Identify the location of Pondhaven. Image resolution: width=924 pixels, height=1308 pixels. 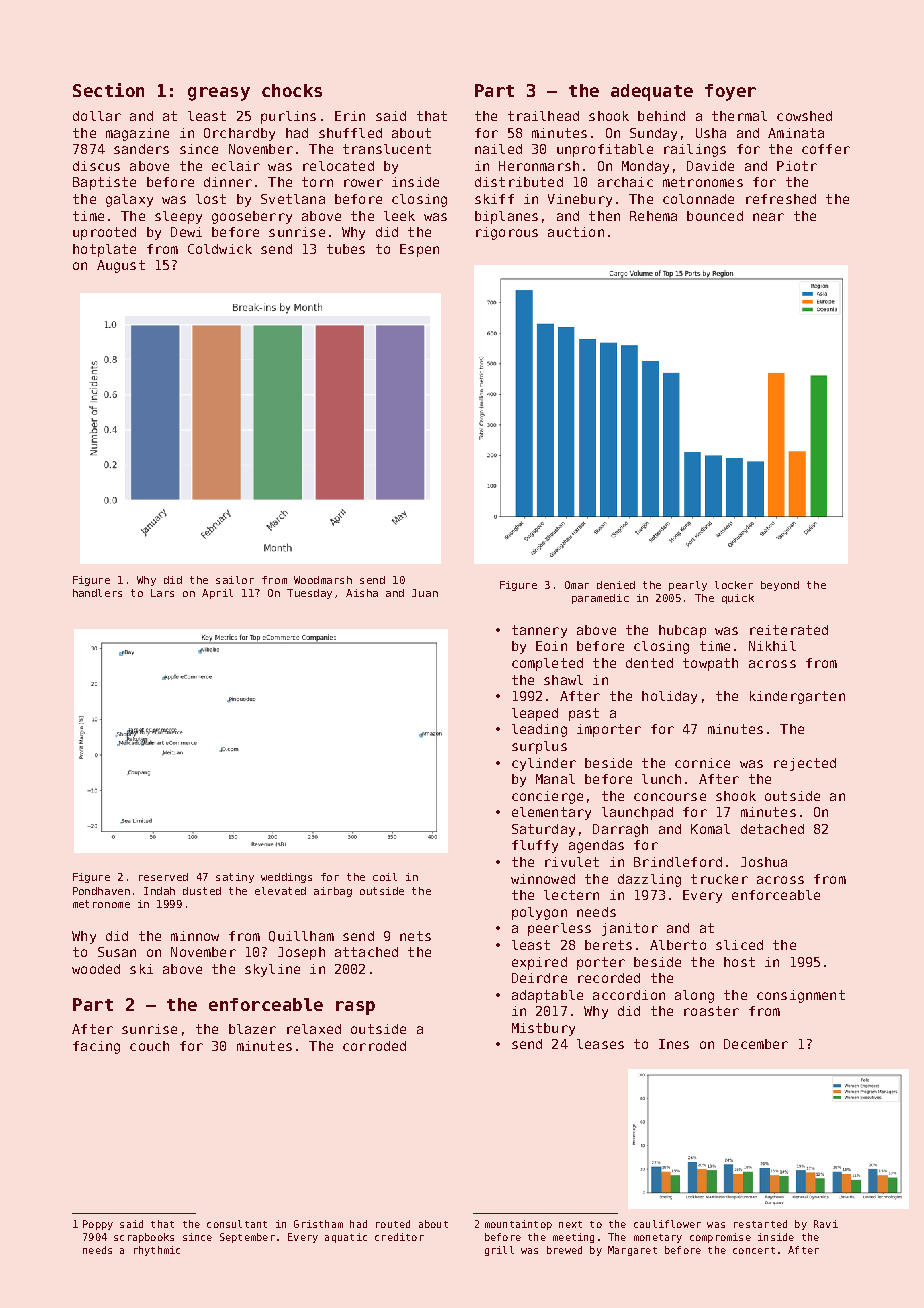
(101, 891).
